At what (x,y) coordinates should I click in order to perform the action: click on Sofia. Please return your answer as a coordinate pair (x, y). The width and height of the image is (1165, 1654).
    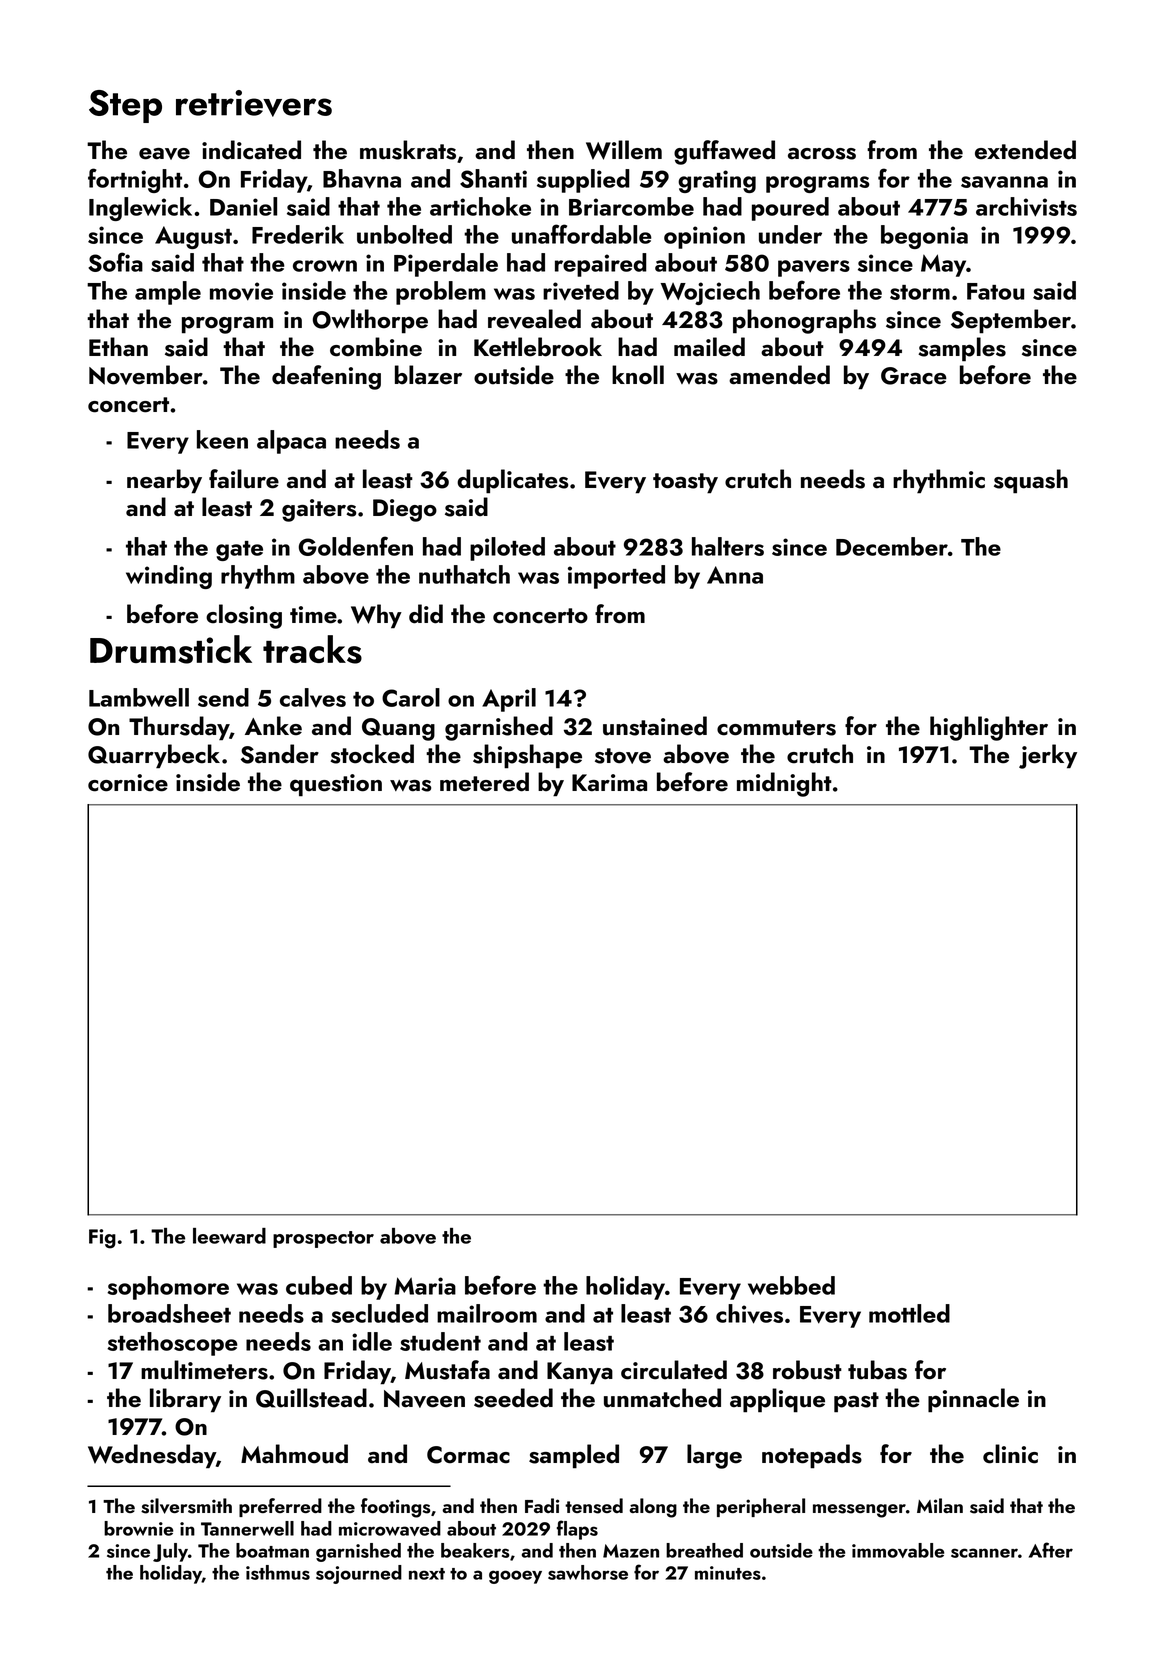
    Looking at the image, I should click on (115, 262).
